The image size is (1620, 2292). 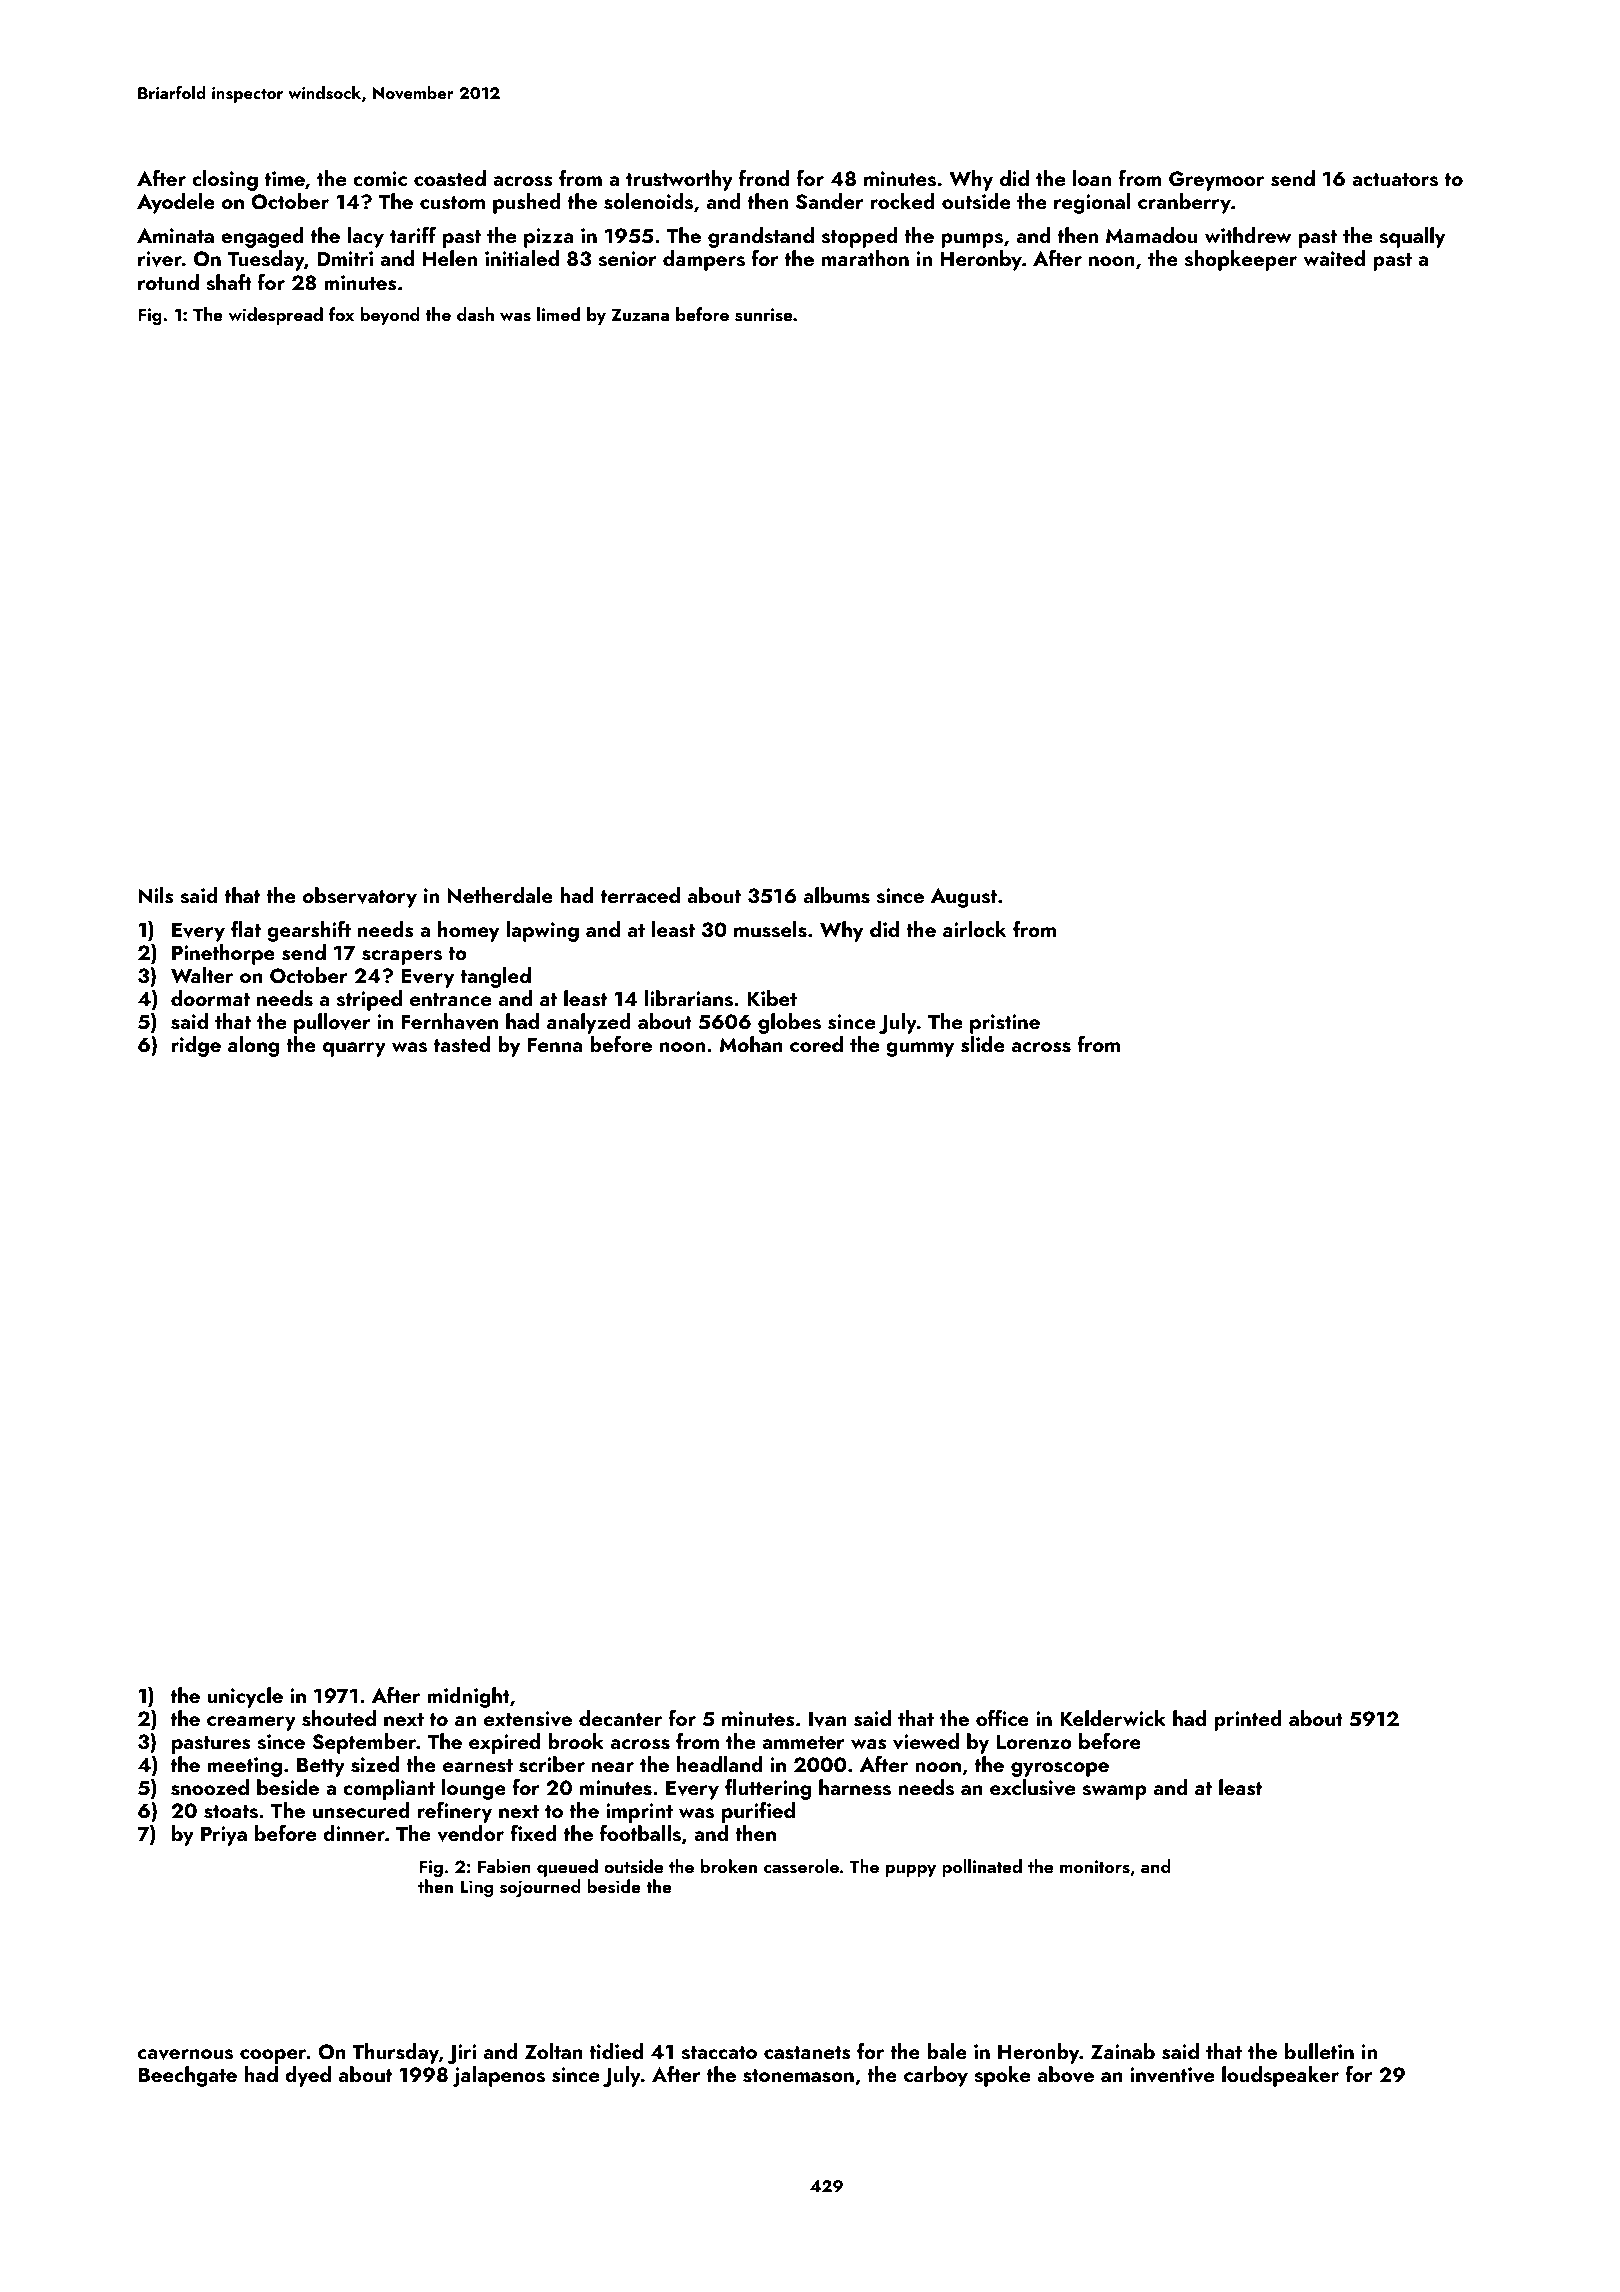 What do you see at coordinates (1334, 258) in the screenshot?
I see `waited` at bounding box center [1334, 258].
